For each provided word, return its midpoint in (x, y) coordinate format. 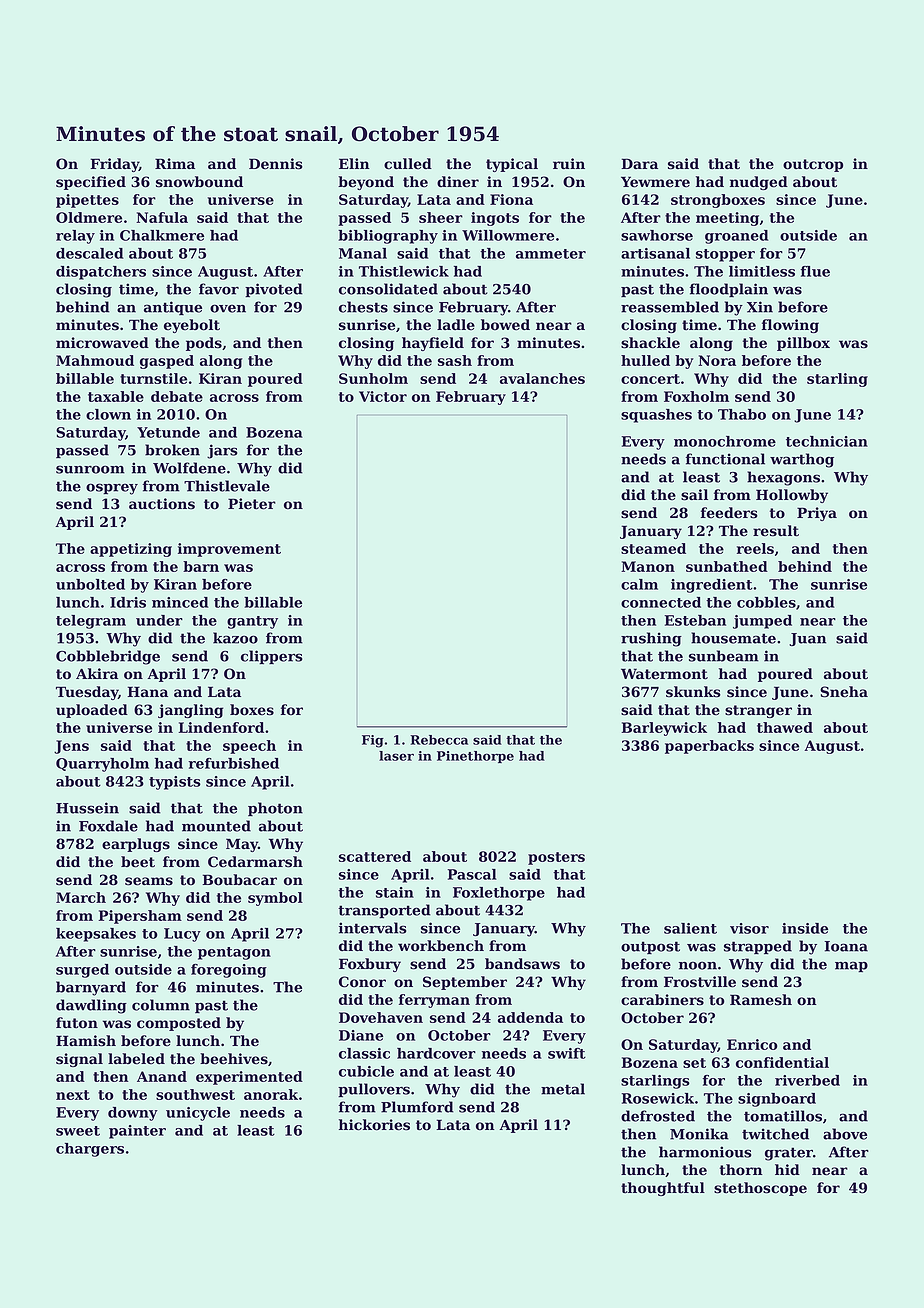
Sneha (844, 692)
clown (108, 414)
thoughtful (663, 1189)
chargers (90, 1150)
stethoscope (760, 1189)
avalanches (542, 378)
